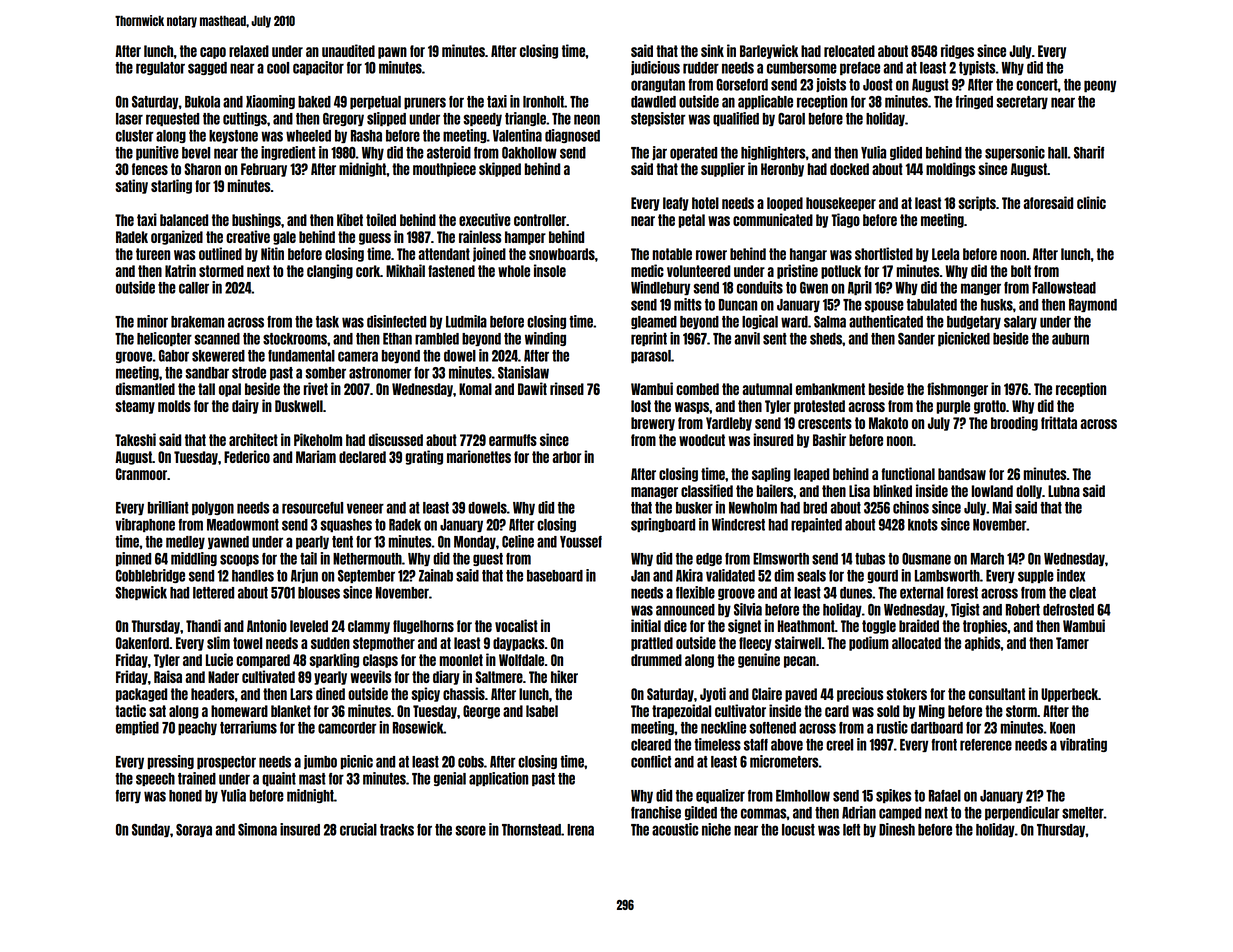 The width and height of the screenshot is (1233, 952). What do you see at coordinates (362, 457) in the screenshot?
I see `declared` at bounding box center [362, 457].
